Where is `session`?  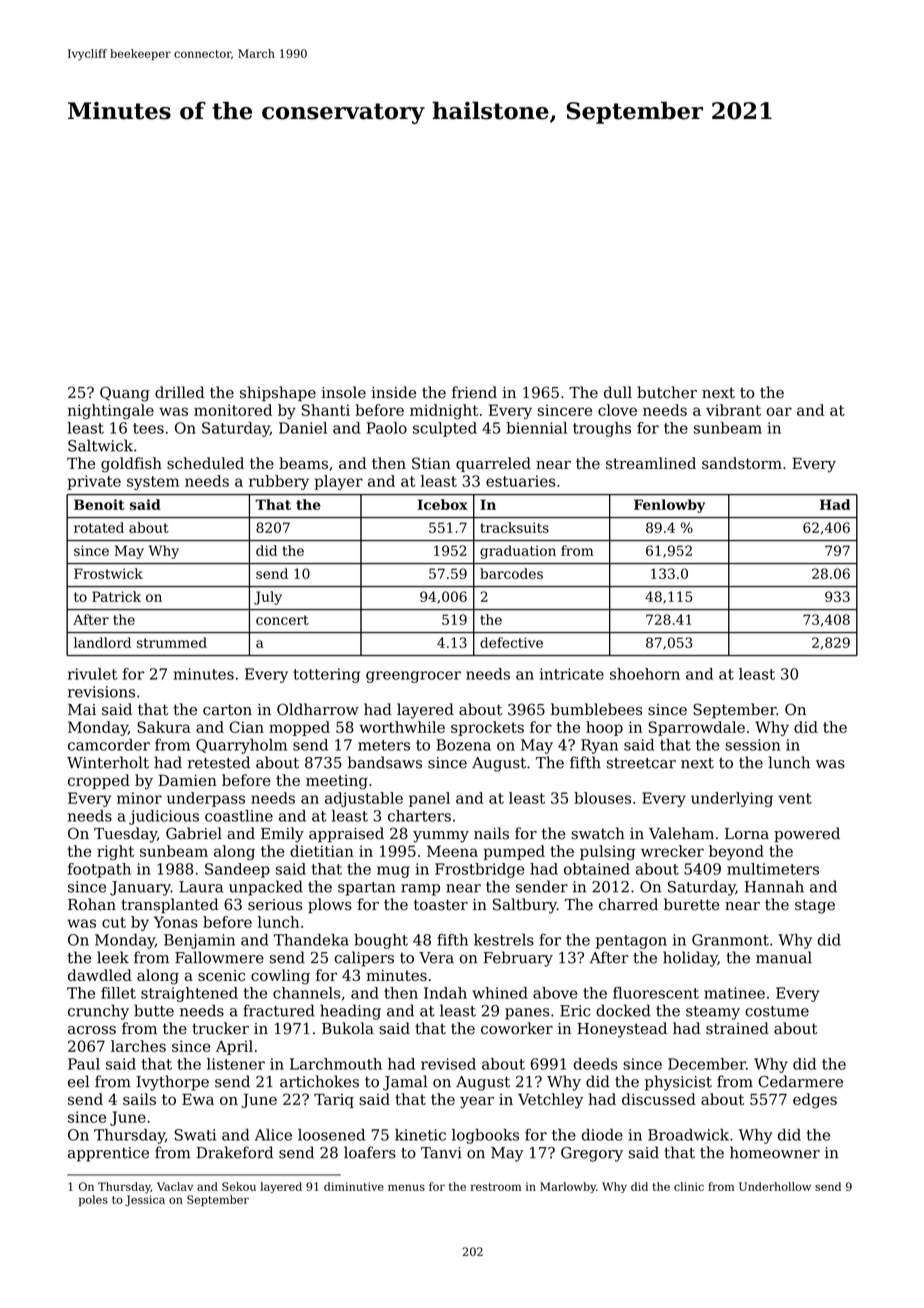
session is located at coordinates (752, 745).
